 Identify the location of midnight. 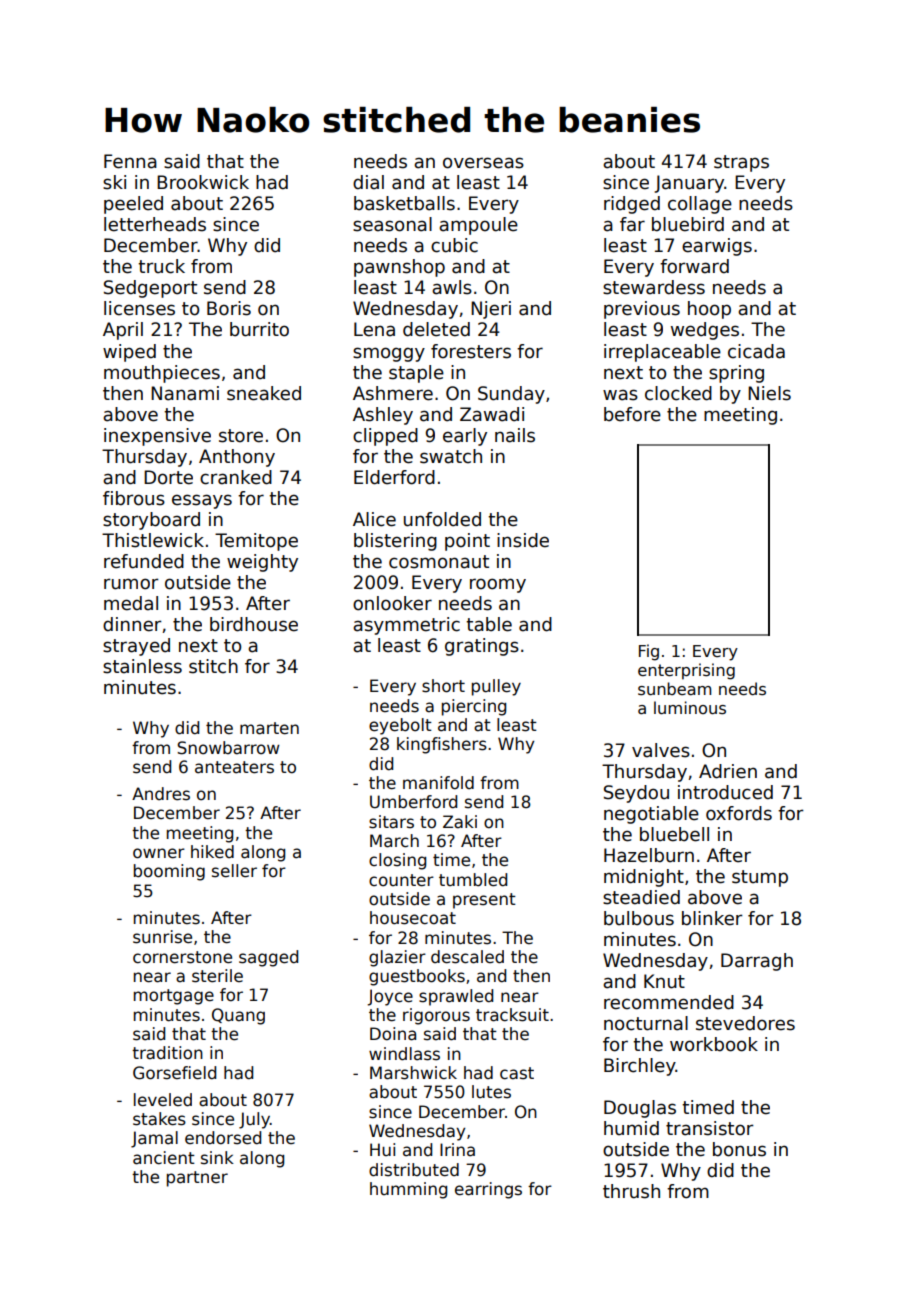
(644, 878).
